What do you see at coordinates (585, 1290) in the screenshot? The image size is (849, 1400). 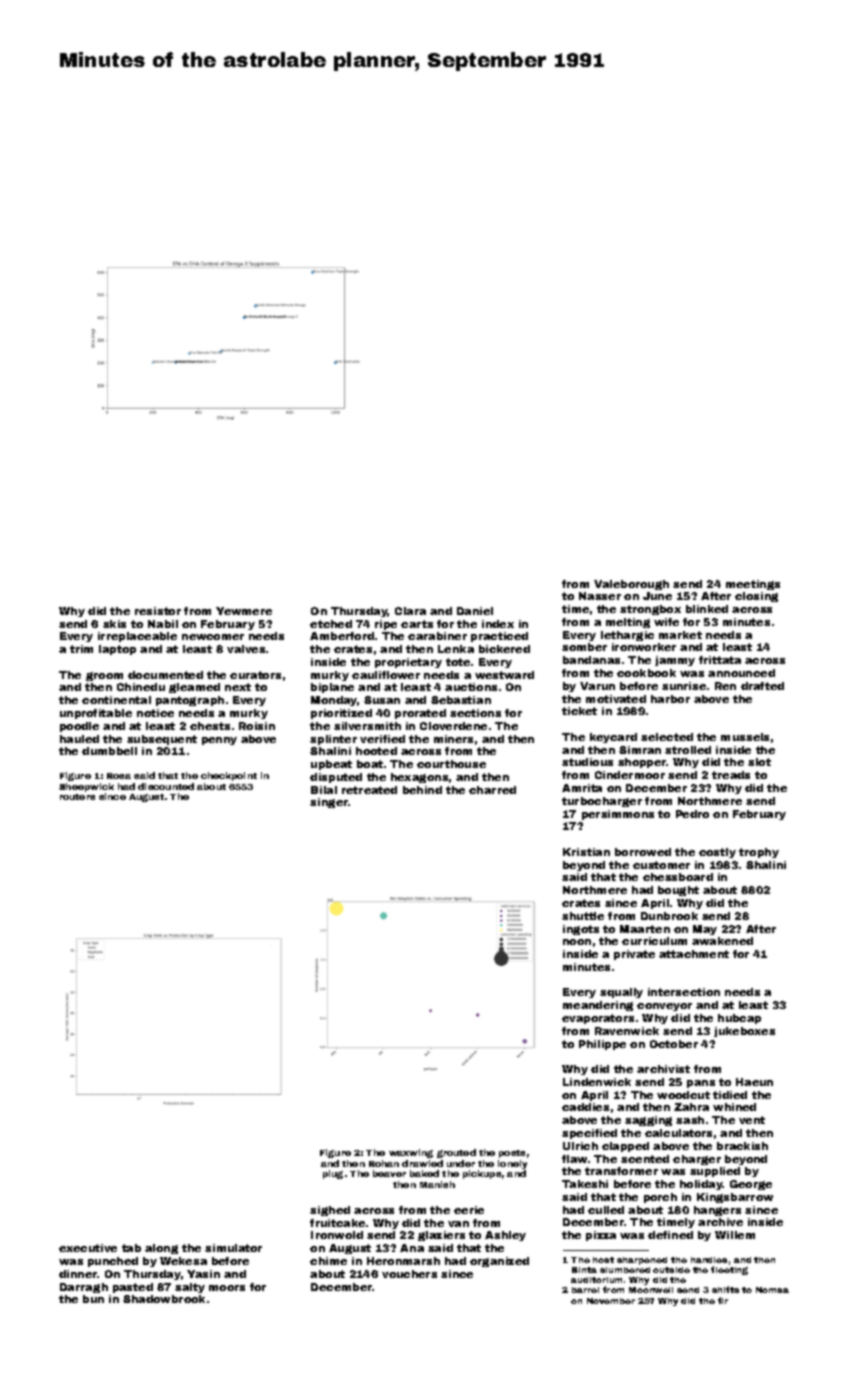 I see `barrel` at bounding box center [585, 1290].
